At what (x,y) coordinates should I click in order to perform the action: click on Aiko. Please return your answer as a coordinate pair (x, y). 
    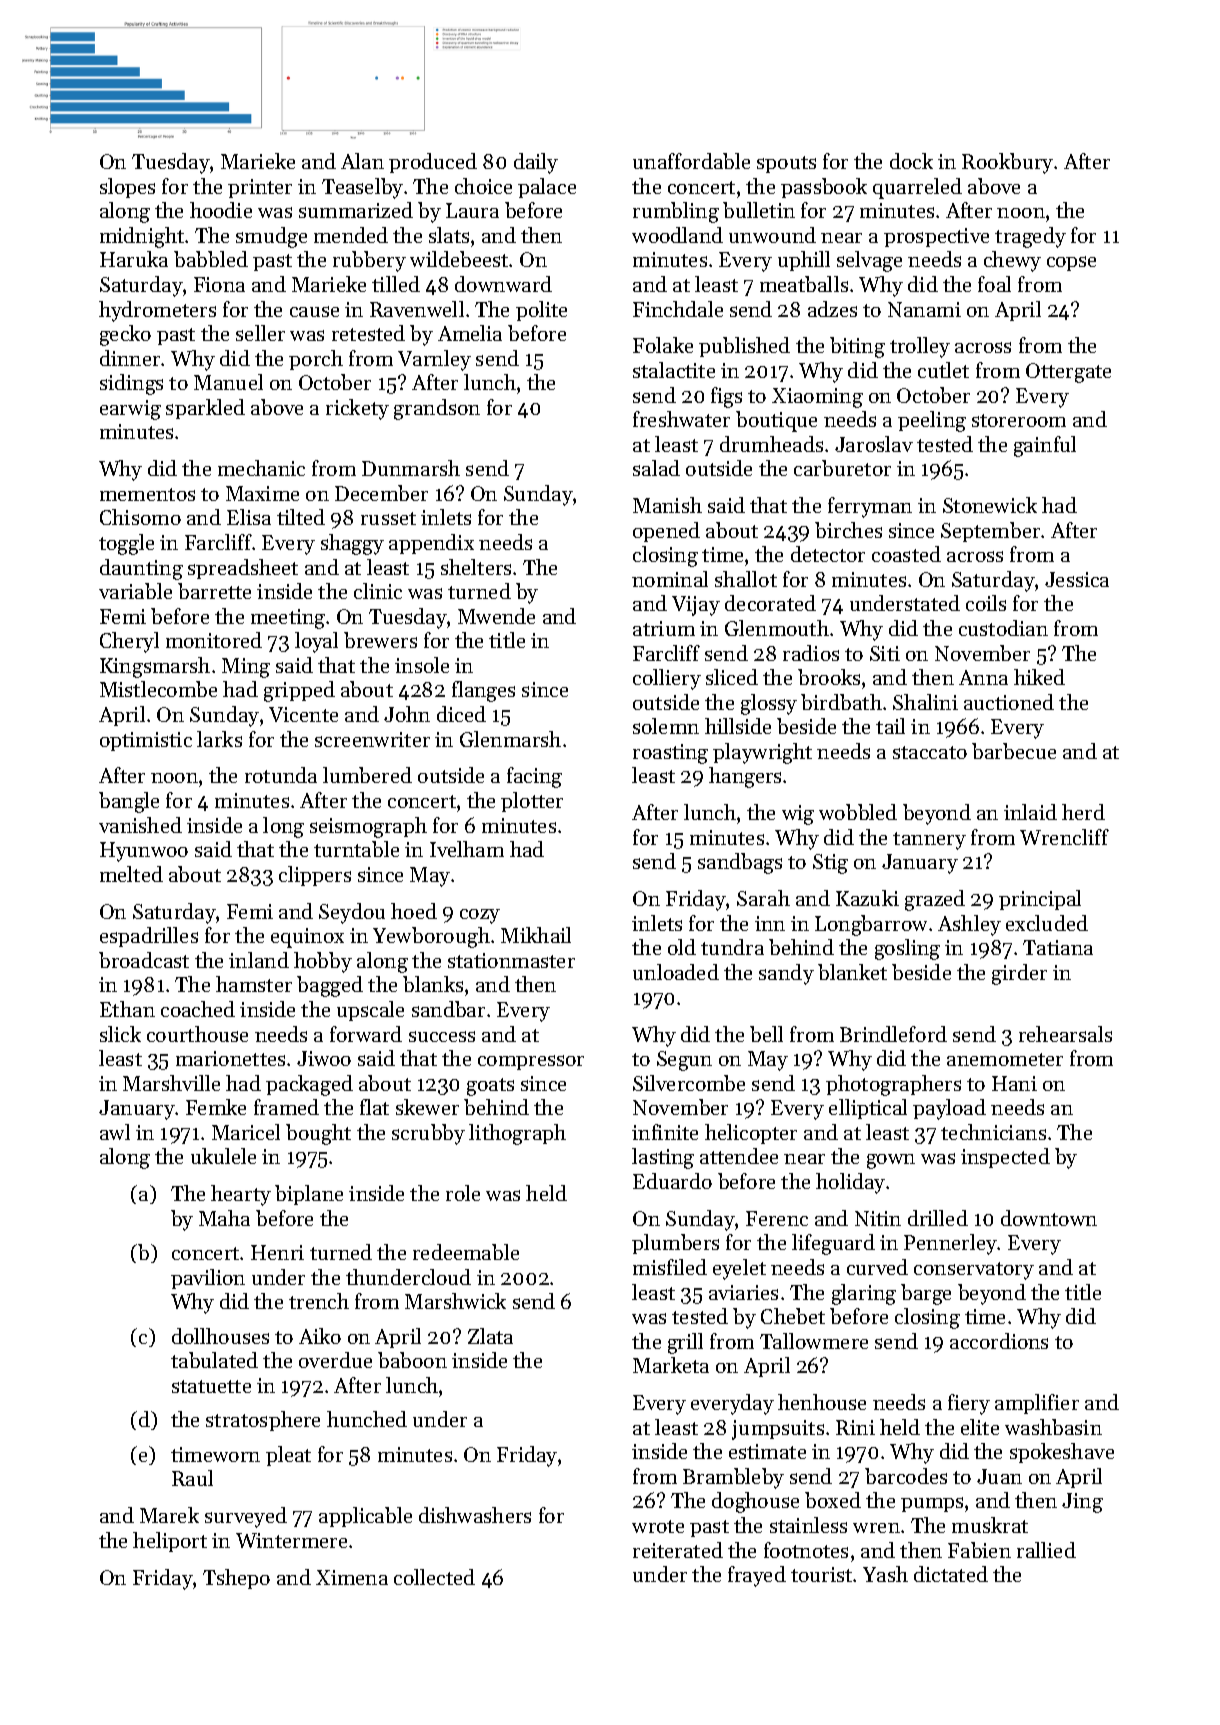
    Looking at the image, I should click on (320, 1336).
